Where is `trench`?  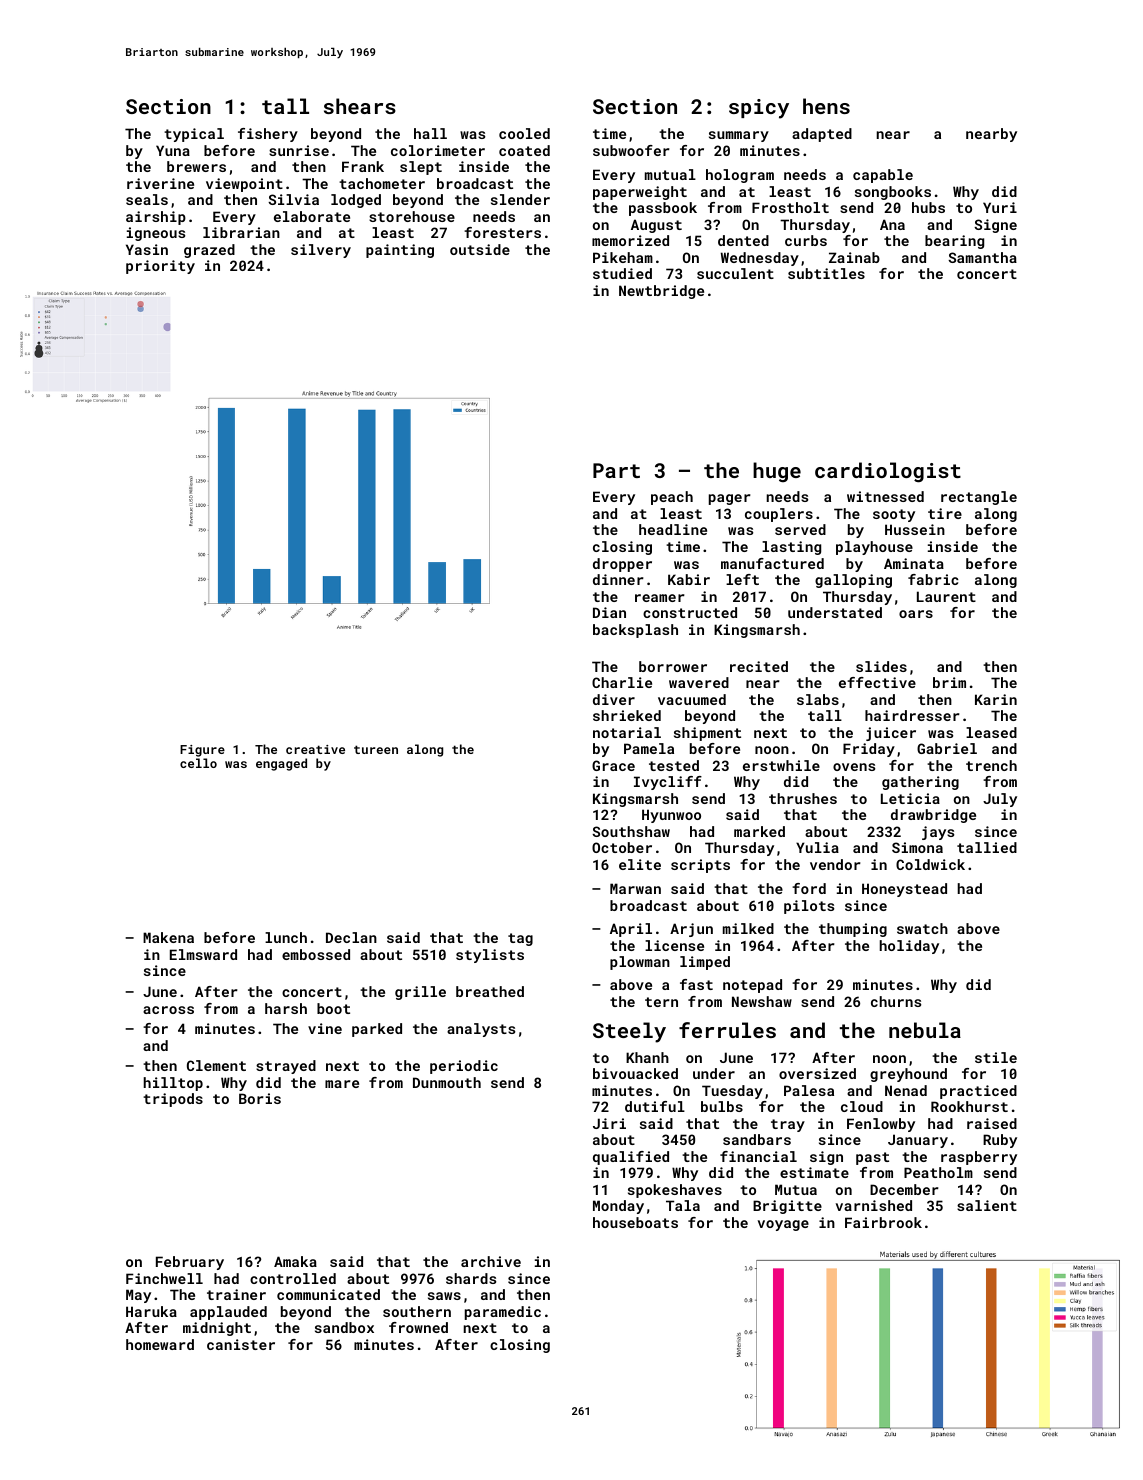
trench is located at coordinates (991, 765).
